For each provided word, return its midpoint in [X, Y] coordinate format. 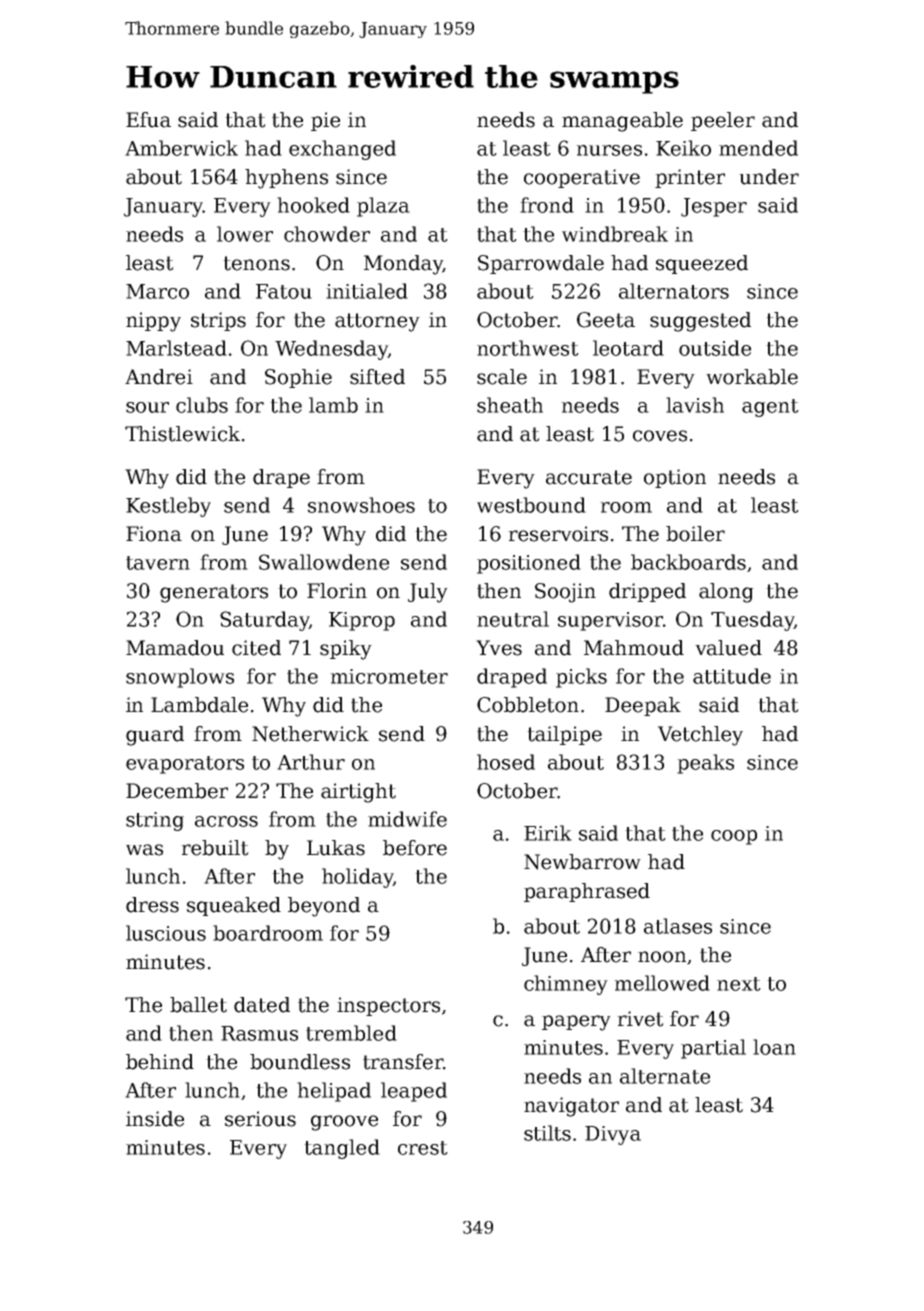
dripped [647, 592]
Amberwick [181, 148]
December [177, 791]
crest [423, 1148]
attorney [377, 322]
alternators [674, 291]
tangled [342, 1149]
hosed [506, 762]
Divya [613, 1135]
